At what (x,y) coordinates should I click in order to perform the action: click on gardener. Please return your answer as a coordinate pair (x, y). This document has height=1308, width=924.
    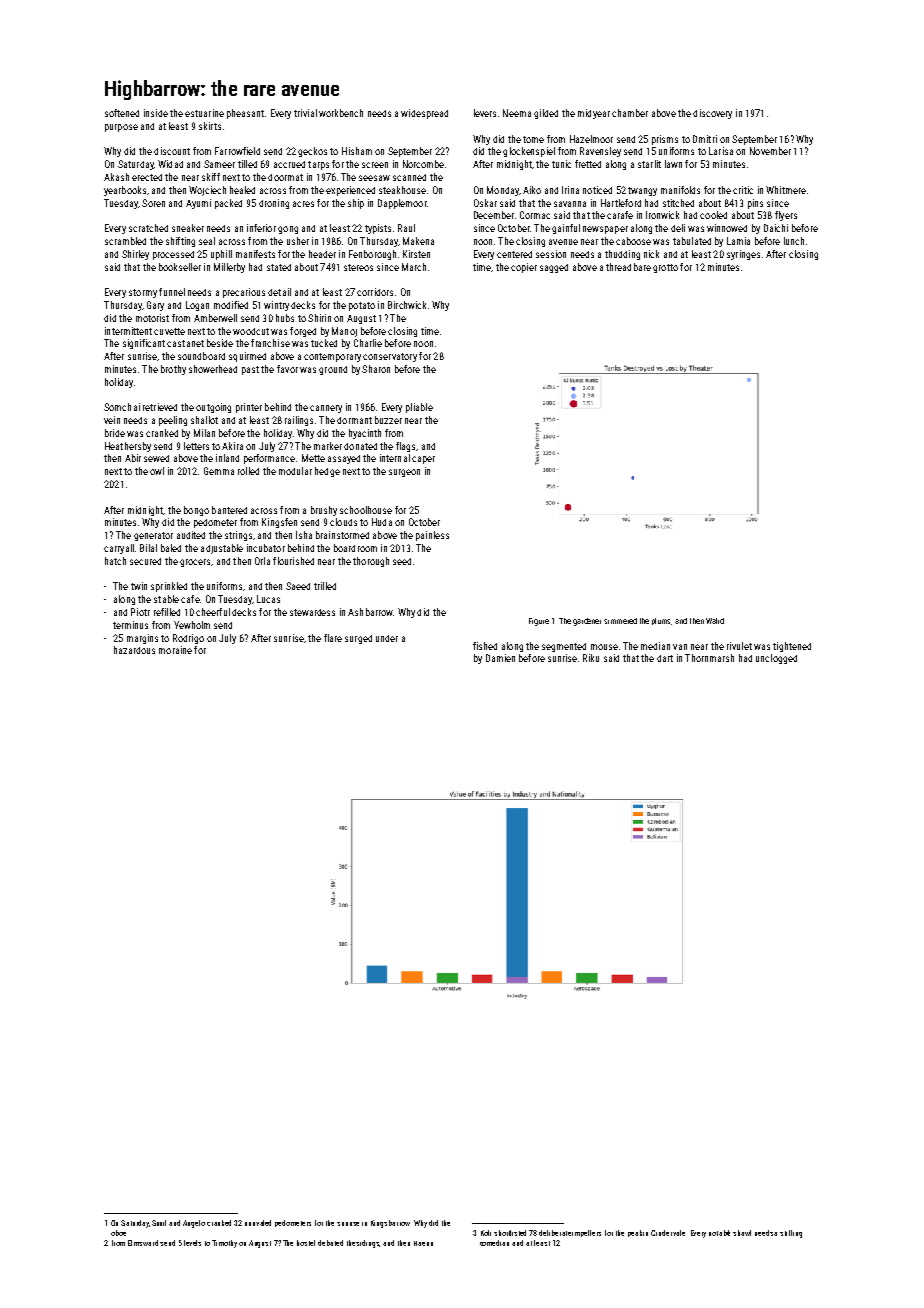
    Looking at the image, I should click on (587, 622).
